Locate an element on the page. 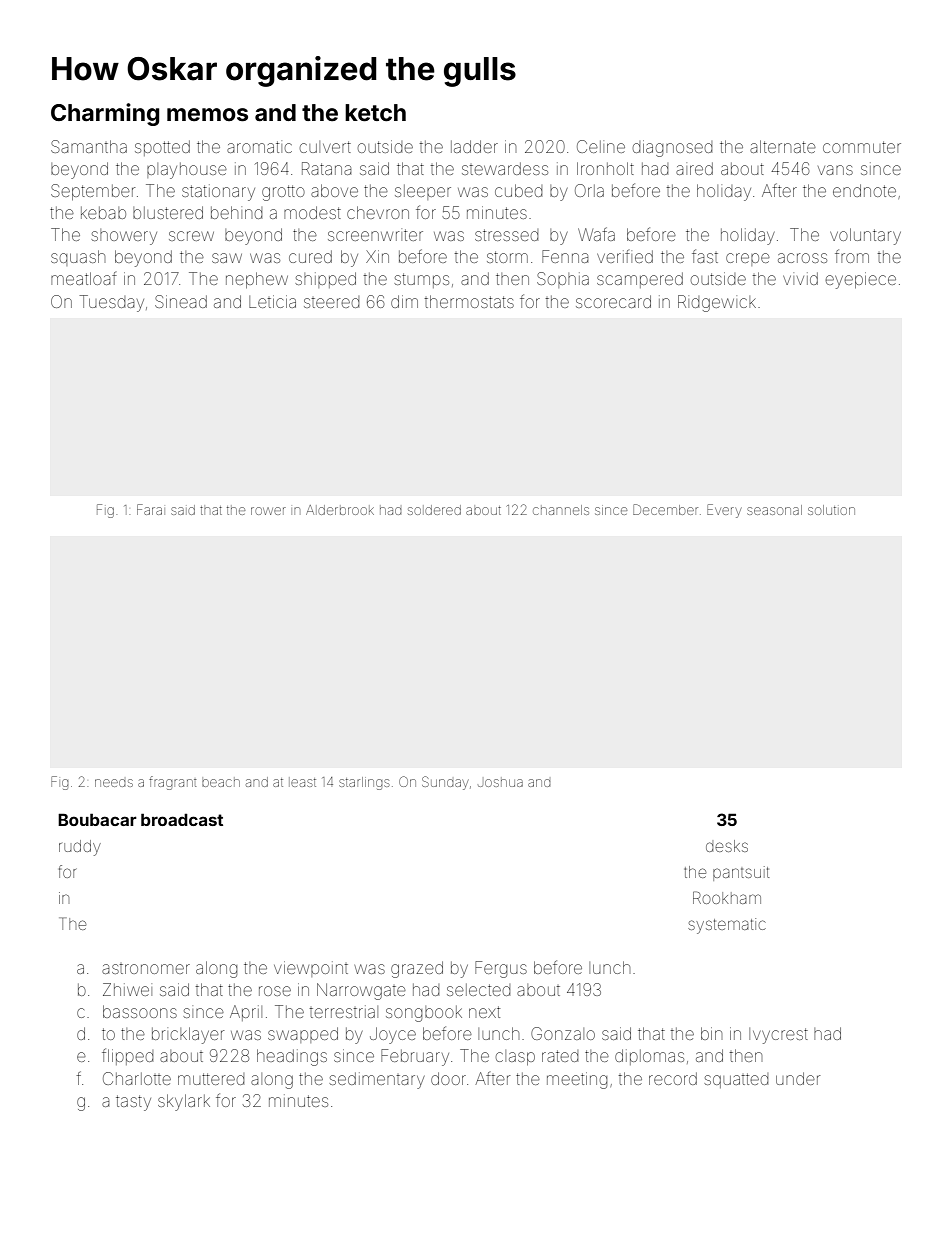 This page has width=952, height=1233. soldered is located at coordinates (434, 510).
